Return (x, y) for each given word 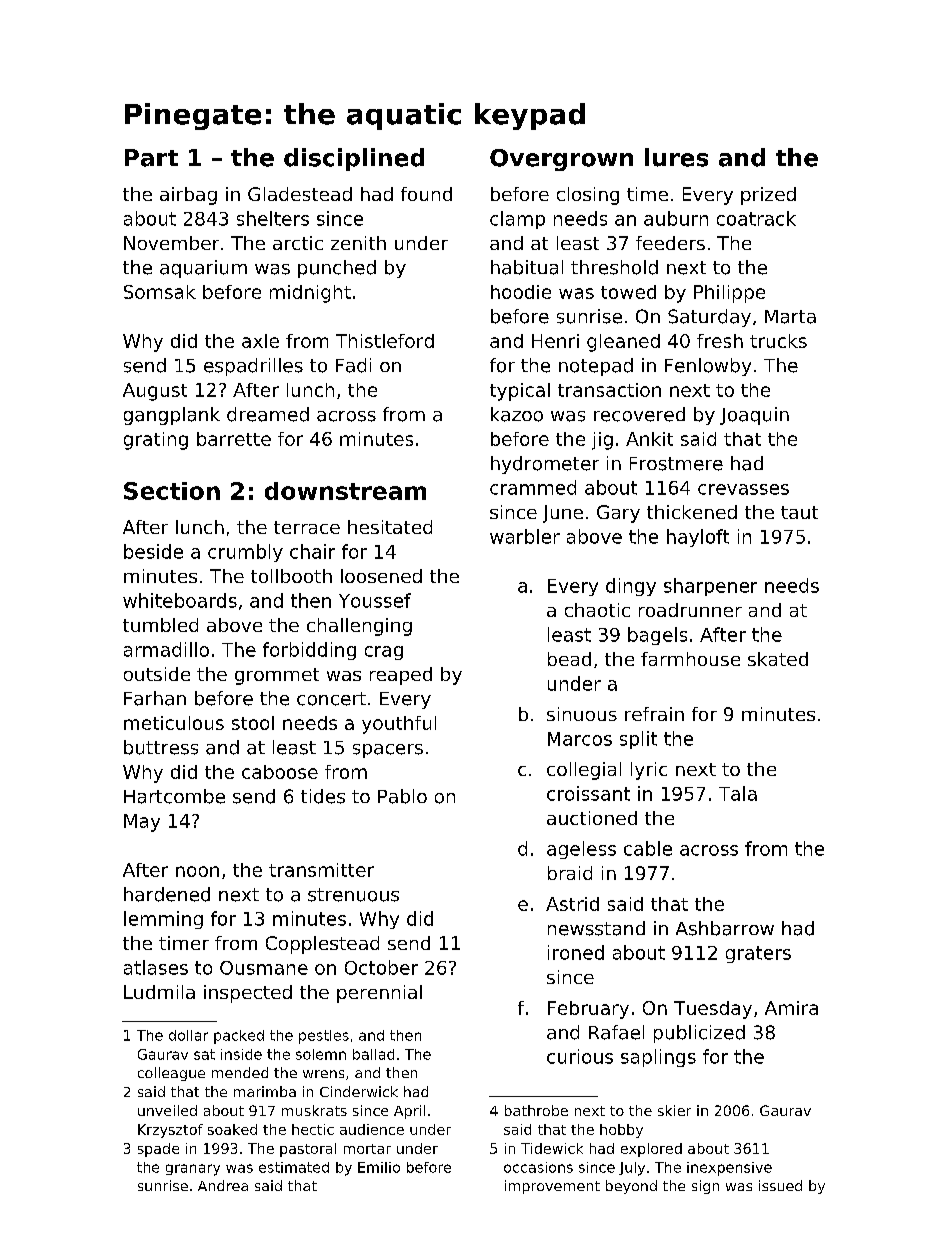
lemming (163, 920)
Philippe (729, 294)
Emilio (379, 1167)
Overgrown (561, 160)
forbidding (309, 651)
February (588, 1010)
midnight (310, 294)
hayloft (698, 538)
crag (384, 653)
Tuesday (713, 1010)
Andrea (223, 1185)
